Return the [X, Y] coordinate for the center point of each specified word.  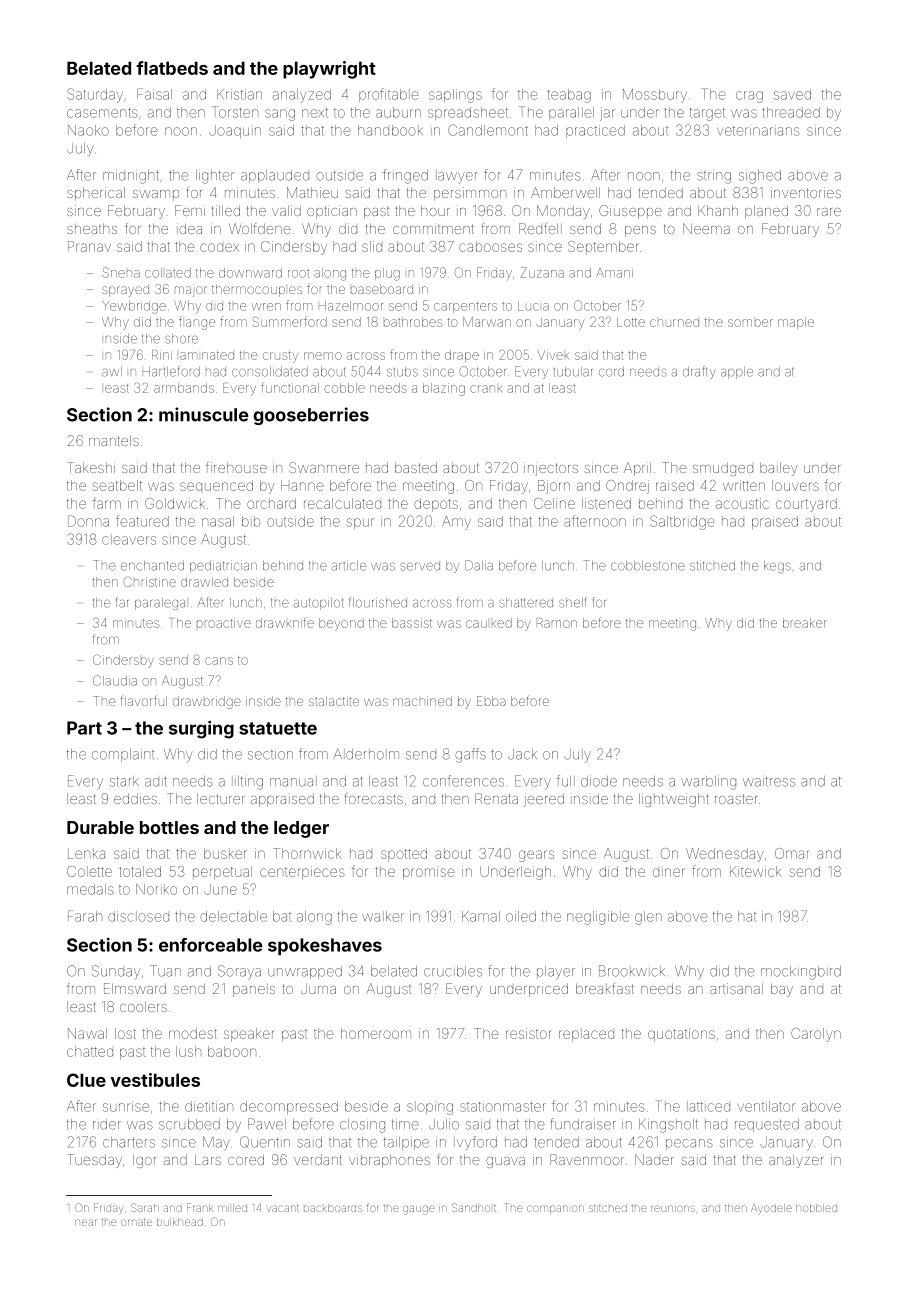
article [349, 565]
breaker [805, 623]
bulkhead [180, 1222]
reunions [673, 1208]
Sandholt [474, 1207]
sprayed [125, 291]
